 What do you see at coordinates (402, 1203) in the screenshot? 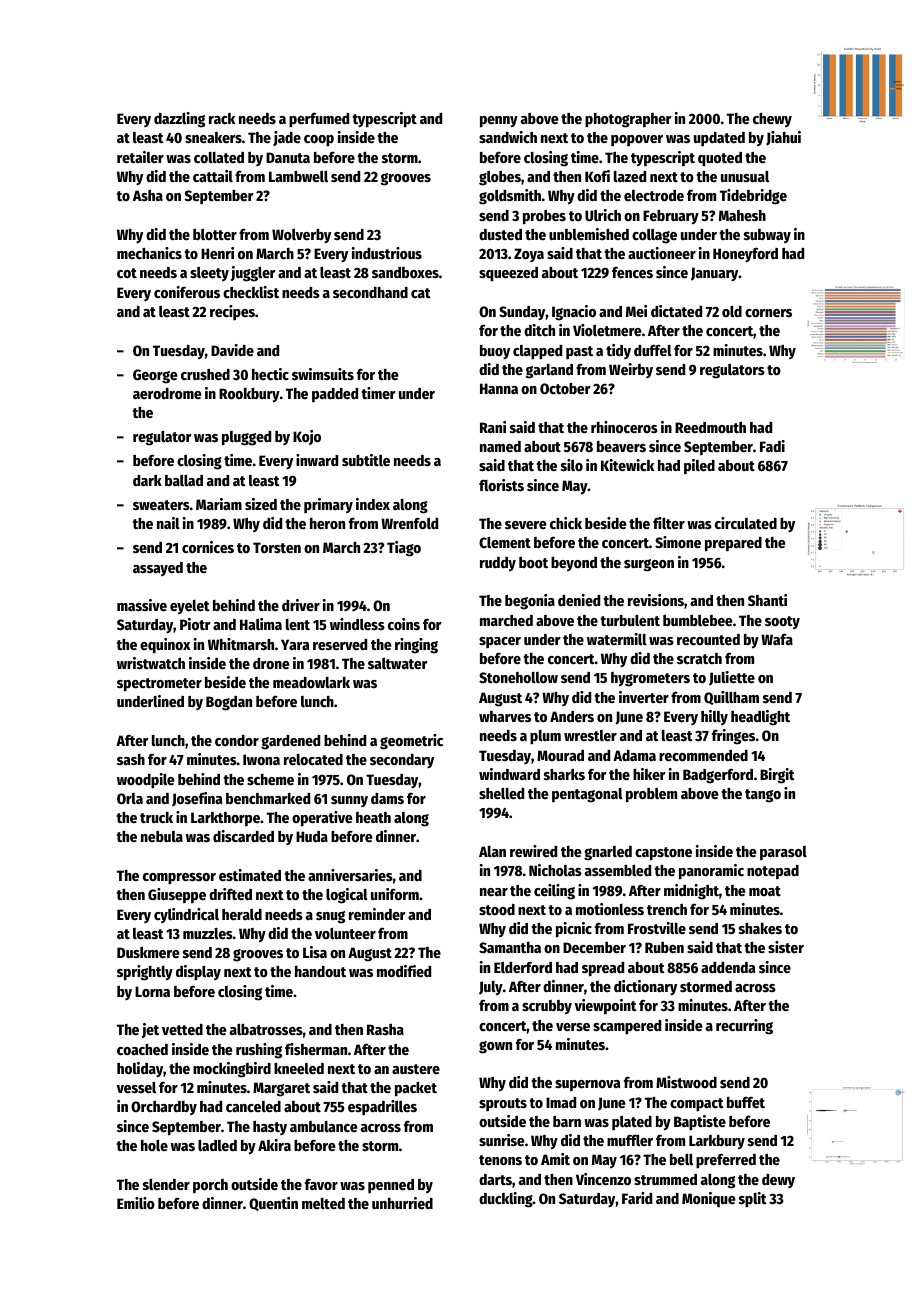
I see `unhurried` at bounding box center [402, 1203].
